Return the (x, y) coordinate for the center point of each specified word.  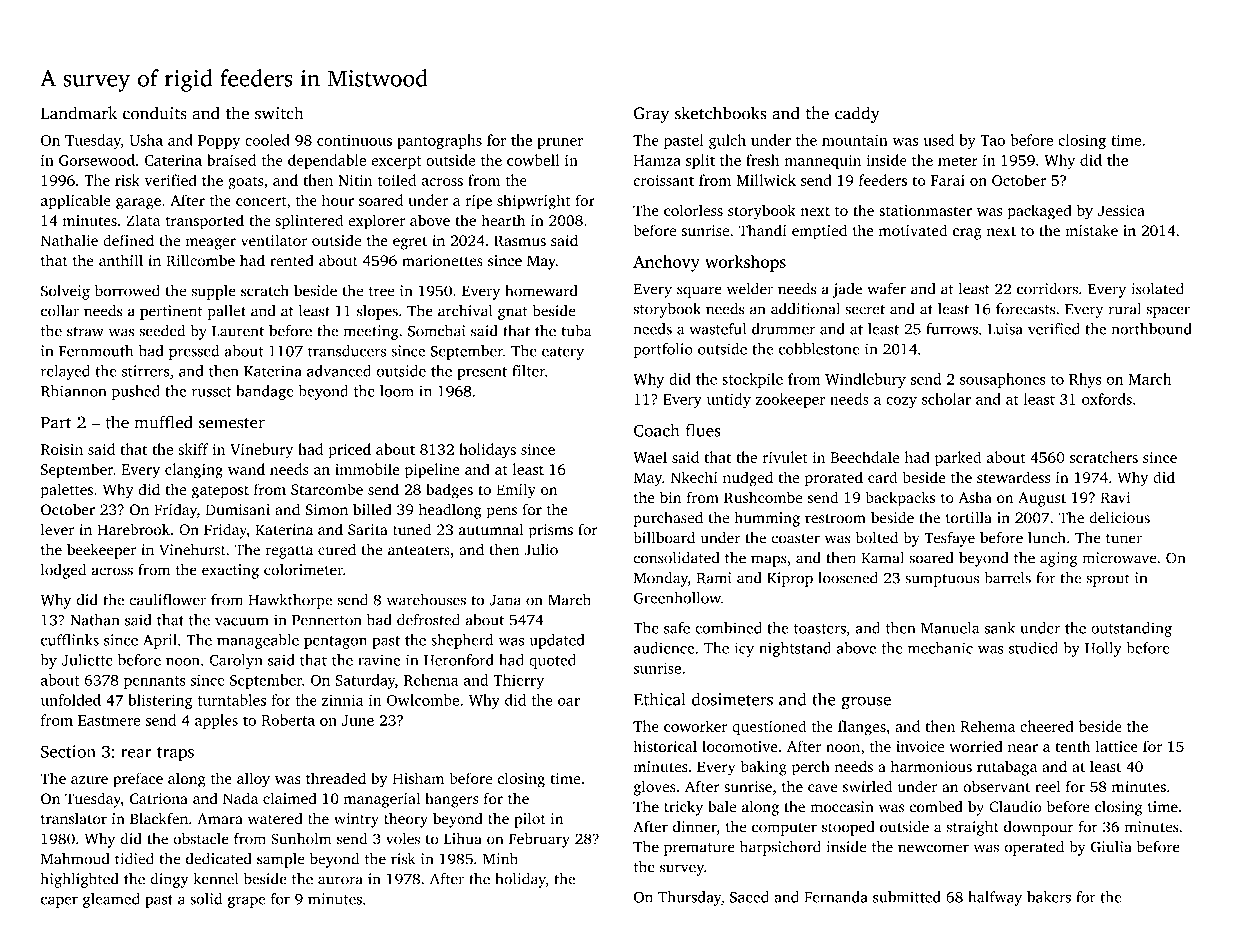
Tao (992, 140)
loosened (848, 578)
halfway (995, 898)
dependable (327, 161)
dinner (695, 827)
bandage (265, 392)
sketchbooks (721, 113)
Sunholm (301, 839)
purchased (668, 519)
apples (216, 721)
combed (936, 806)
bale (722, 806)
